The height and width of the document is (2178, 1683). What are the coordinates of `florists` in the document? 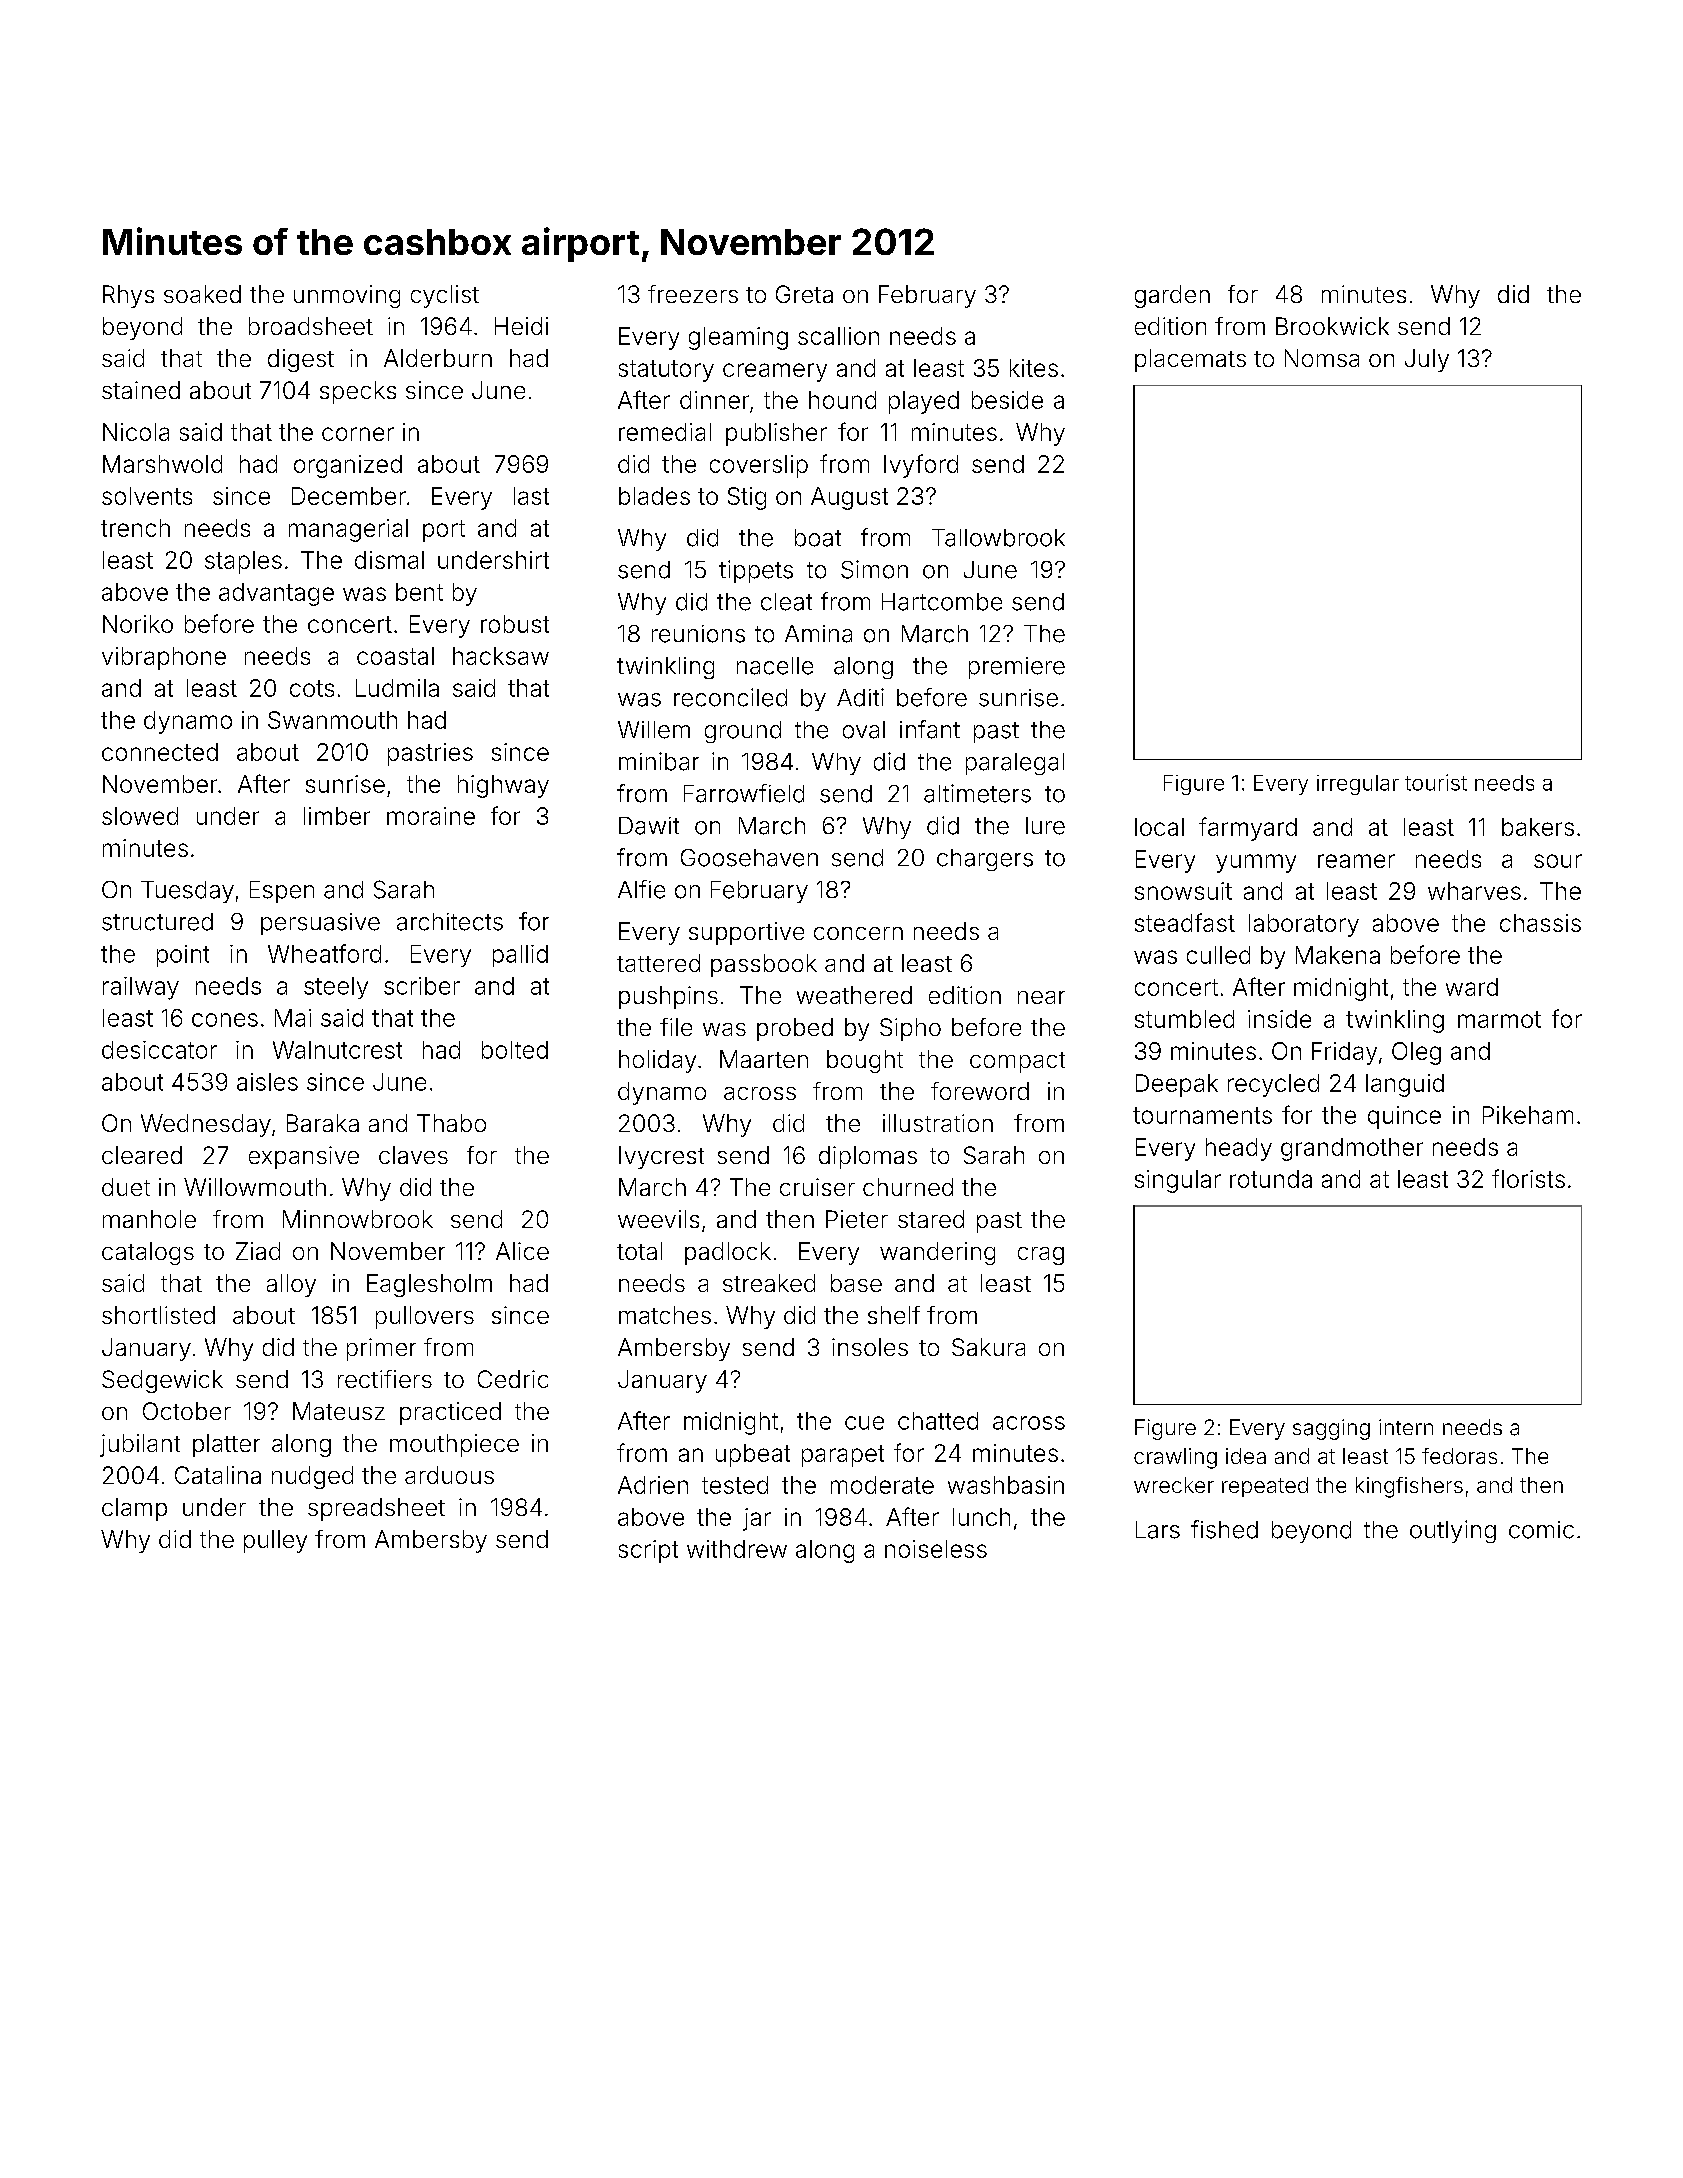 It's located at (1528, 1178).
